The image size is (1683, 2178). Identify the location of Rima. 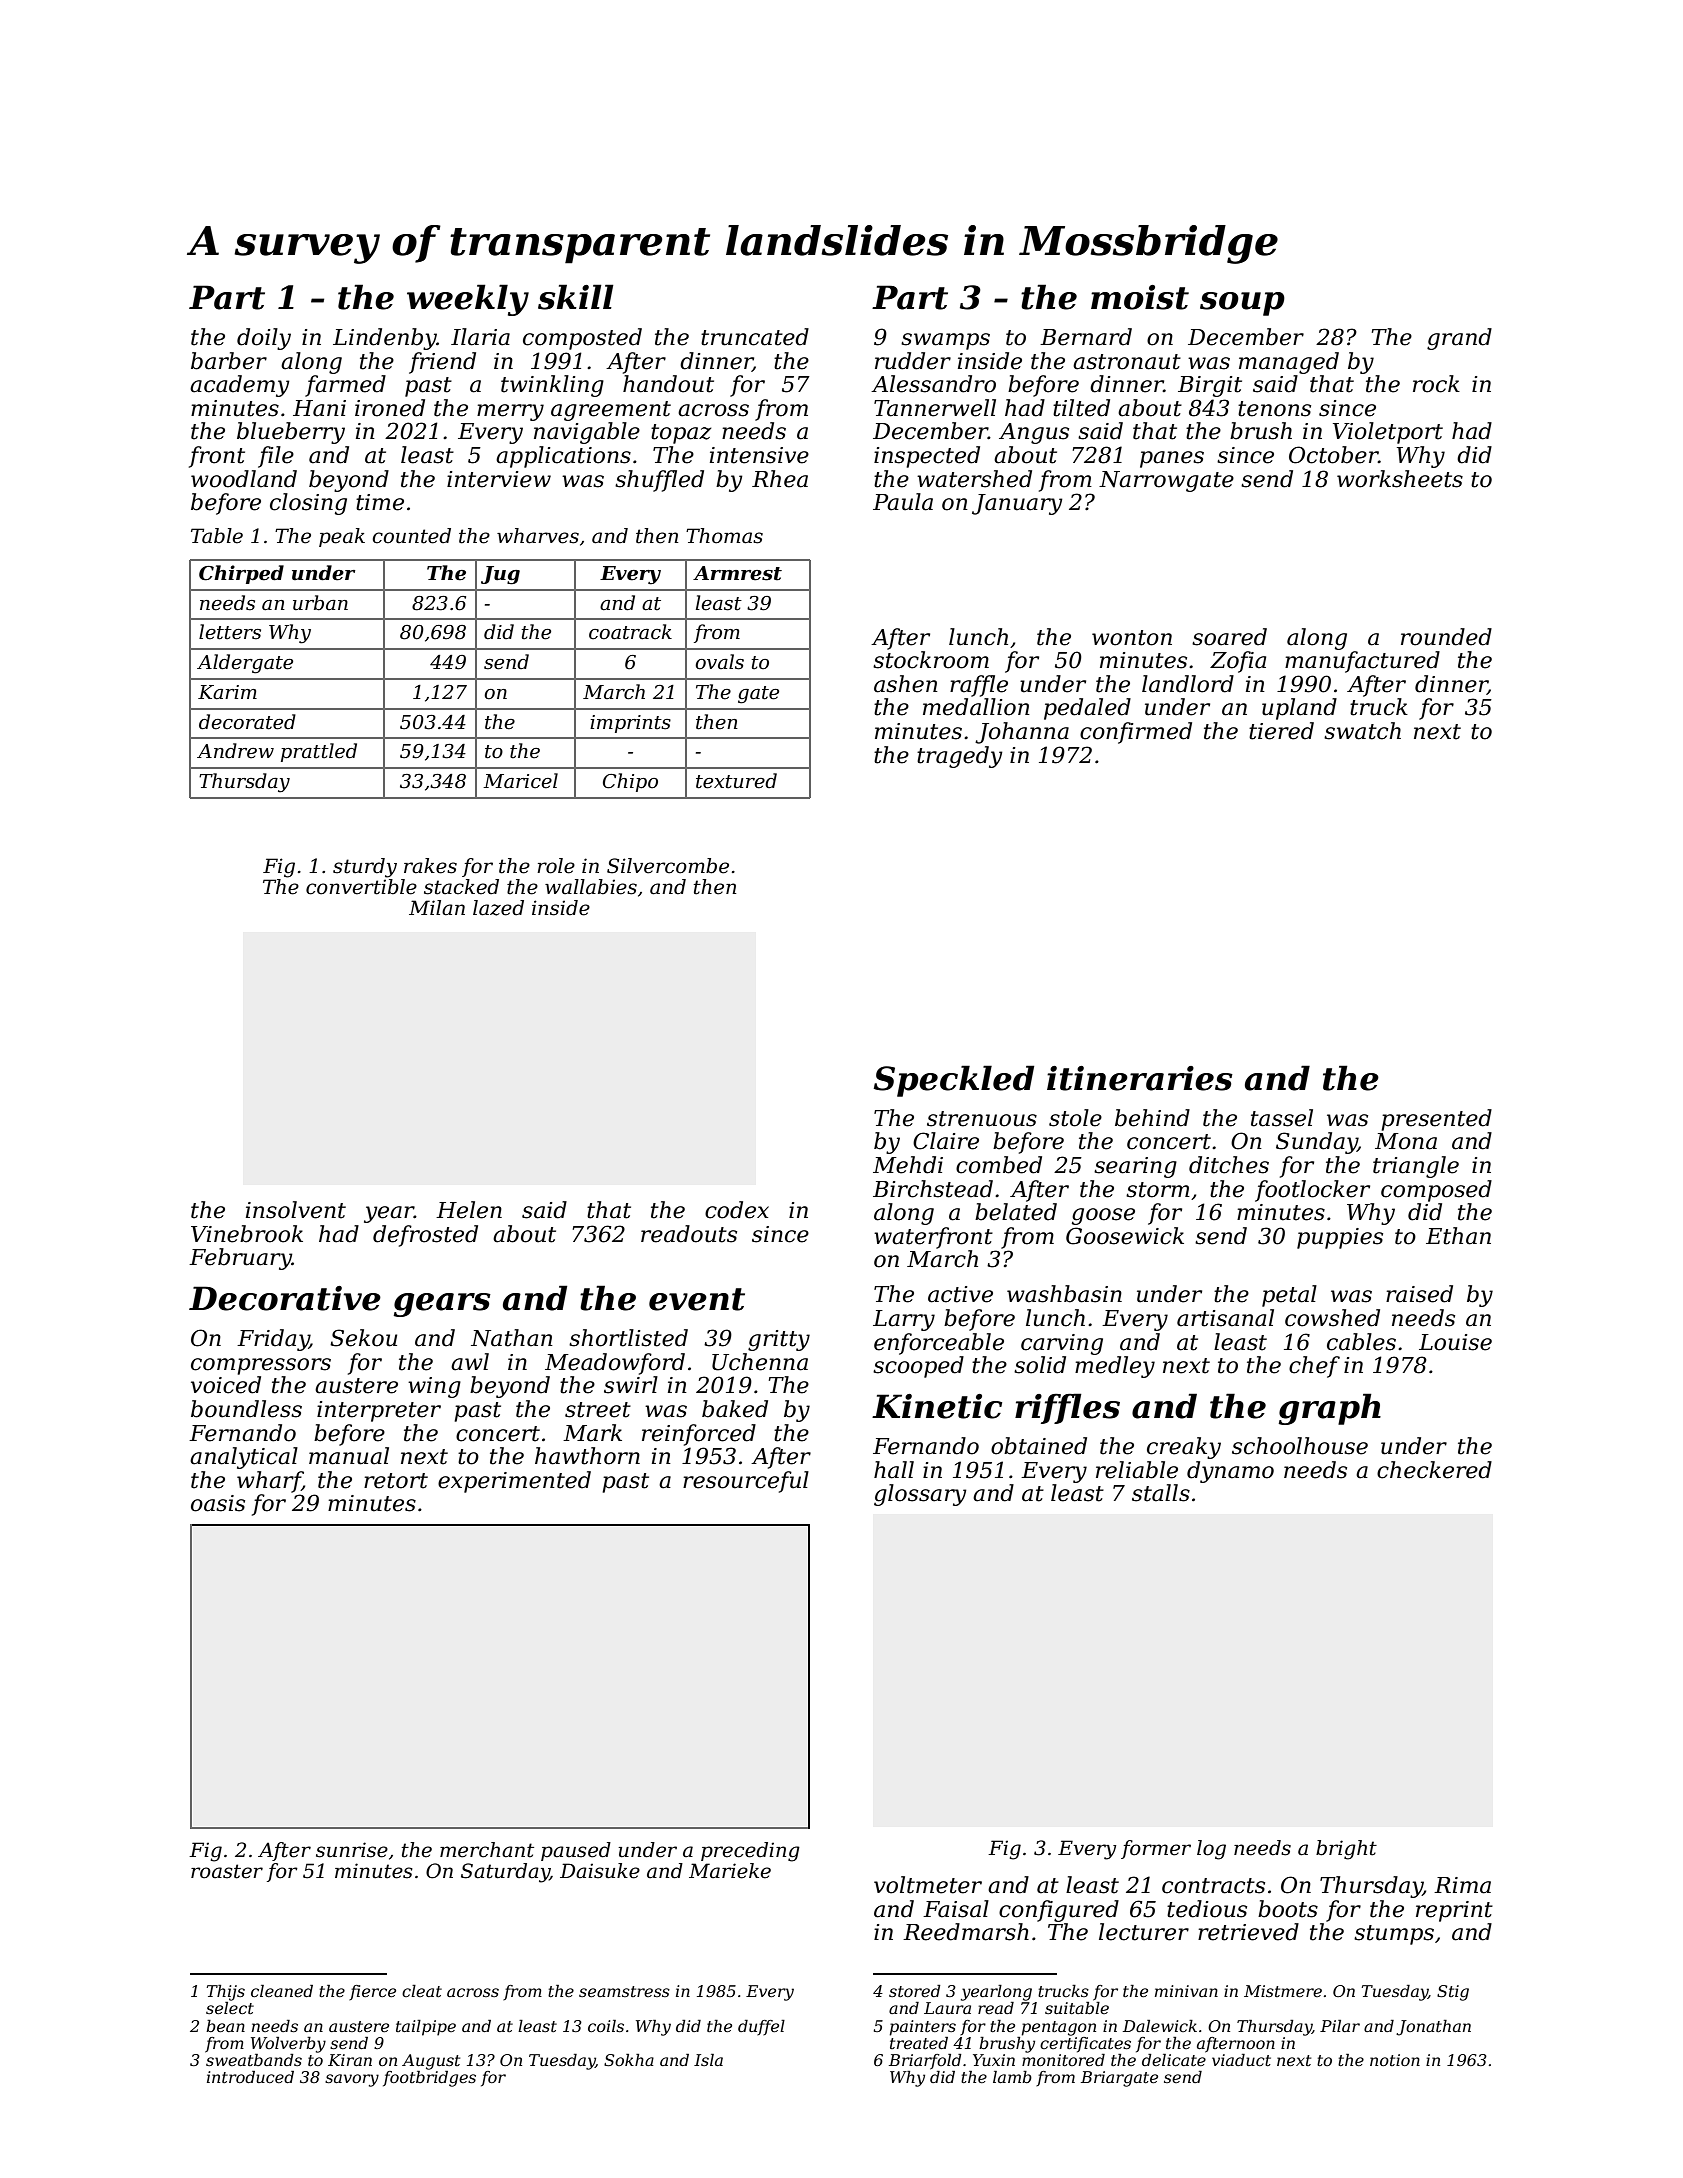
(1462, 1885).
